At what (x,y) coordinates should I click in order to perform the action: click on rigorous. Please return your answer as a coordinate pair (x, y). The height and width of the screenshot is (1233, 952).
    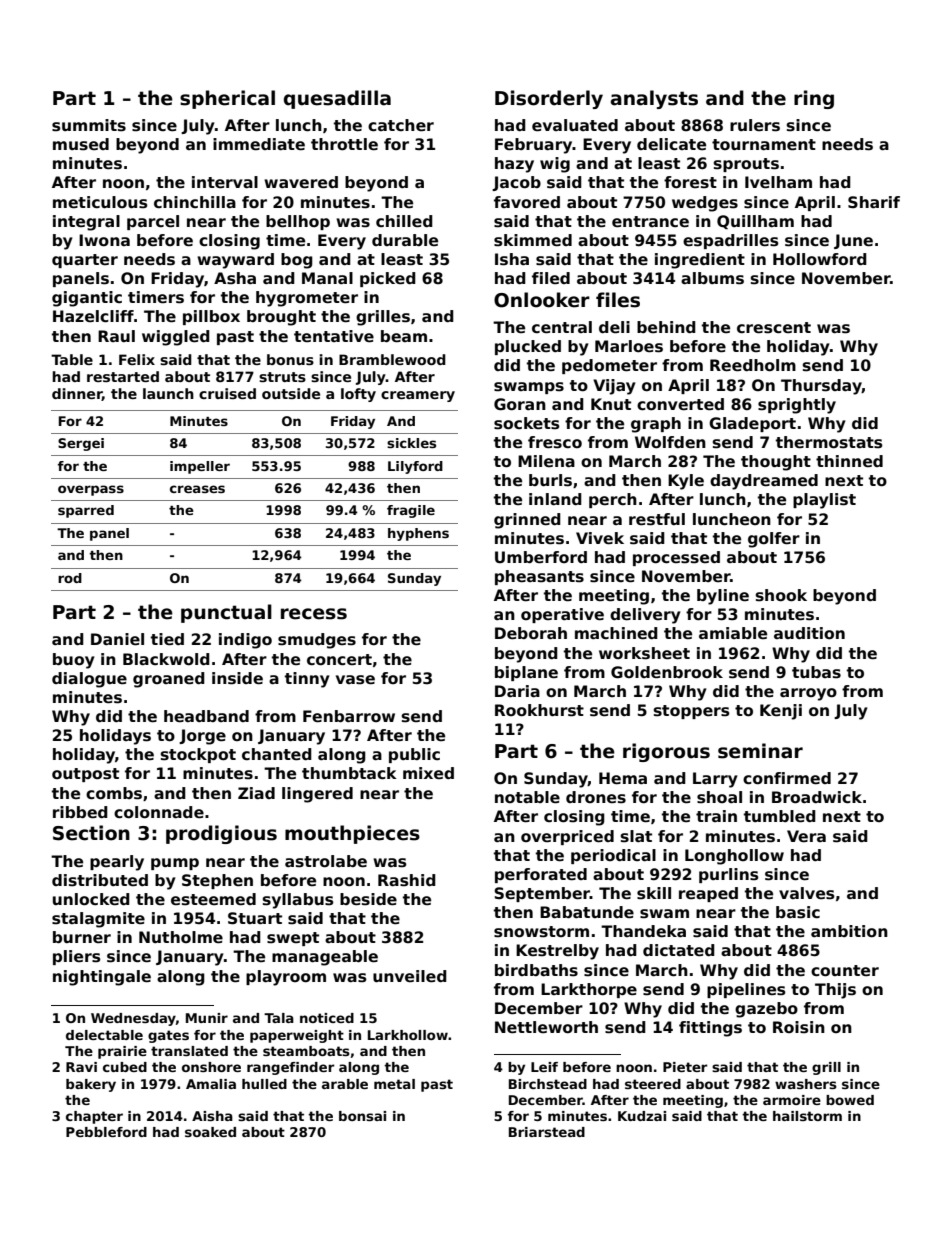
    Looking at the image, I should click on (666, 752).
